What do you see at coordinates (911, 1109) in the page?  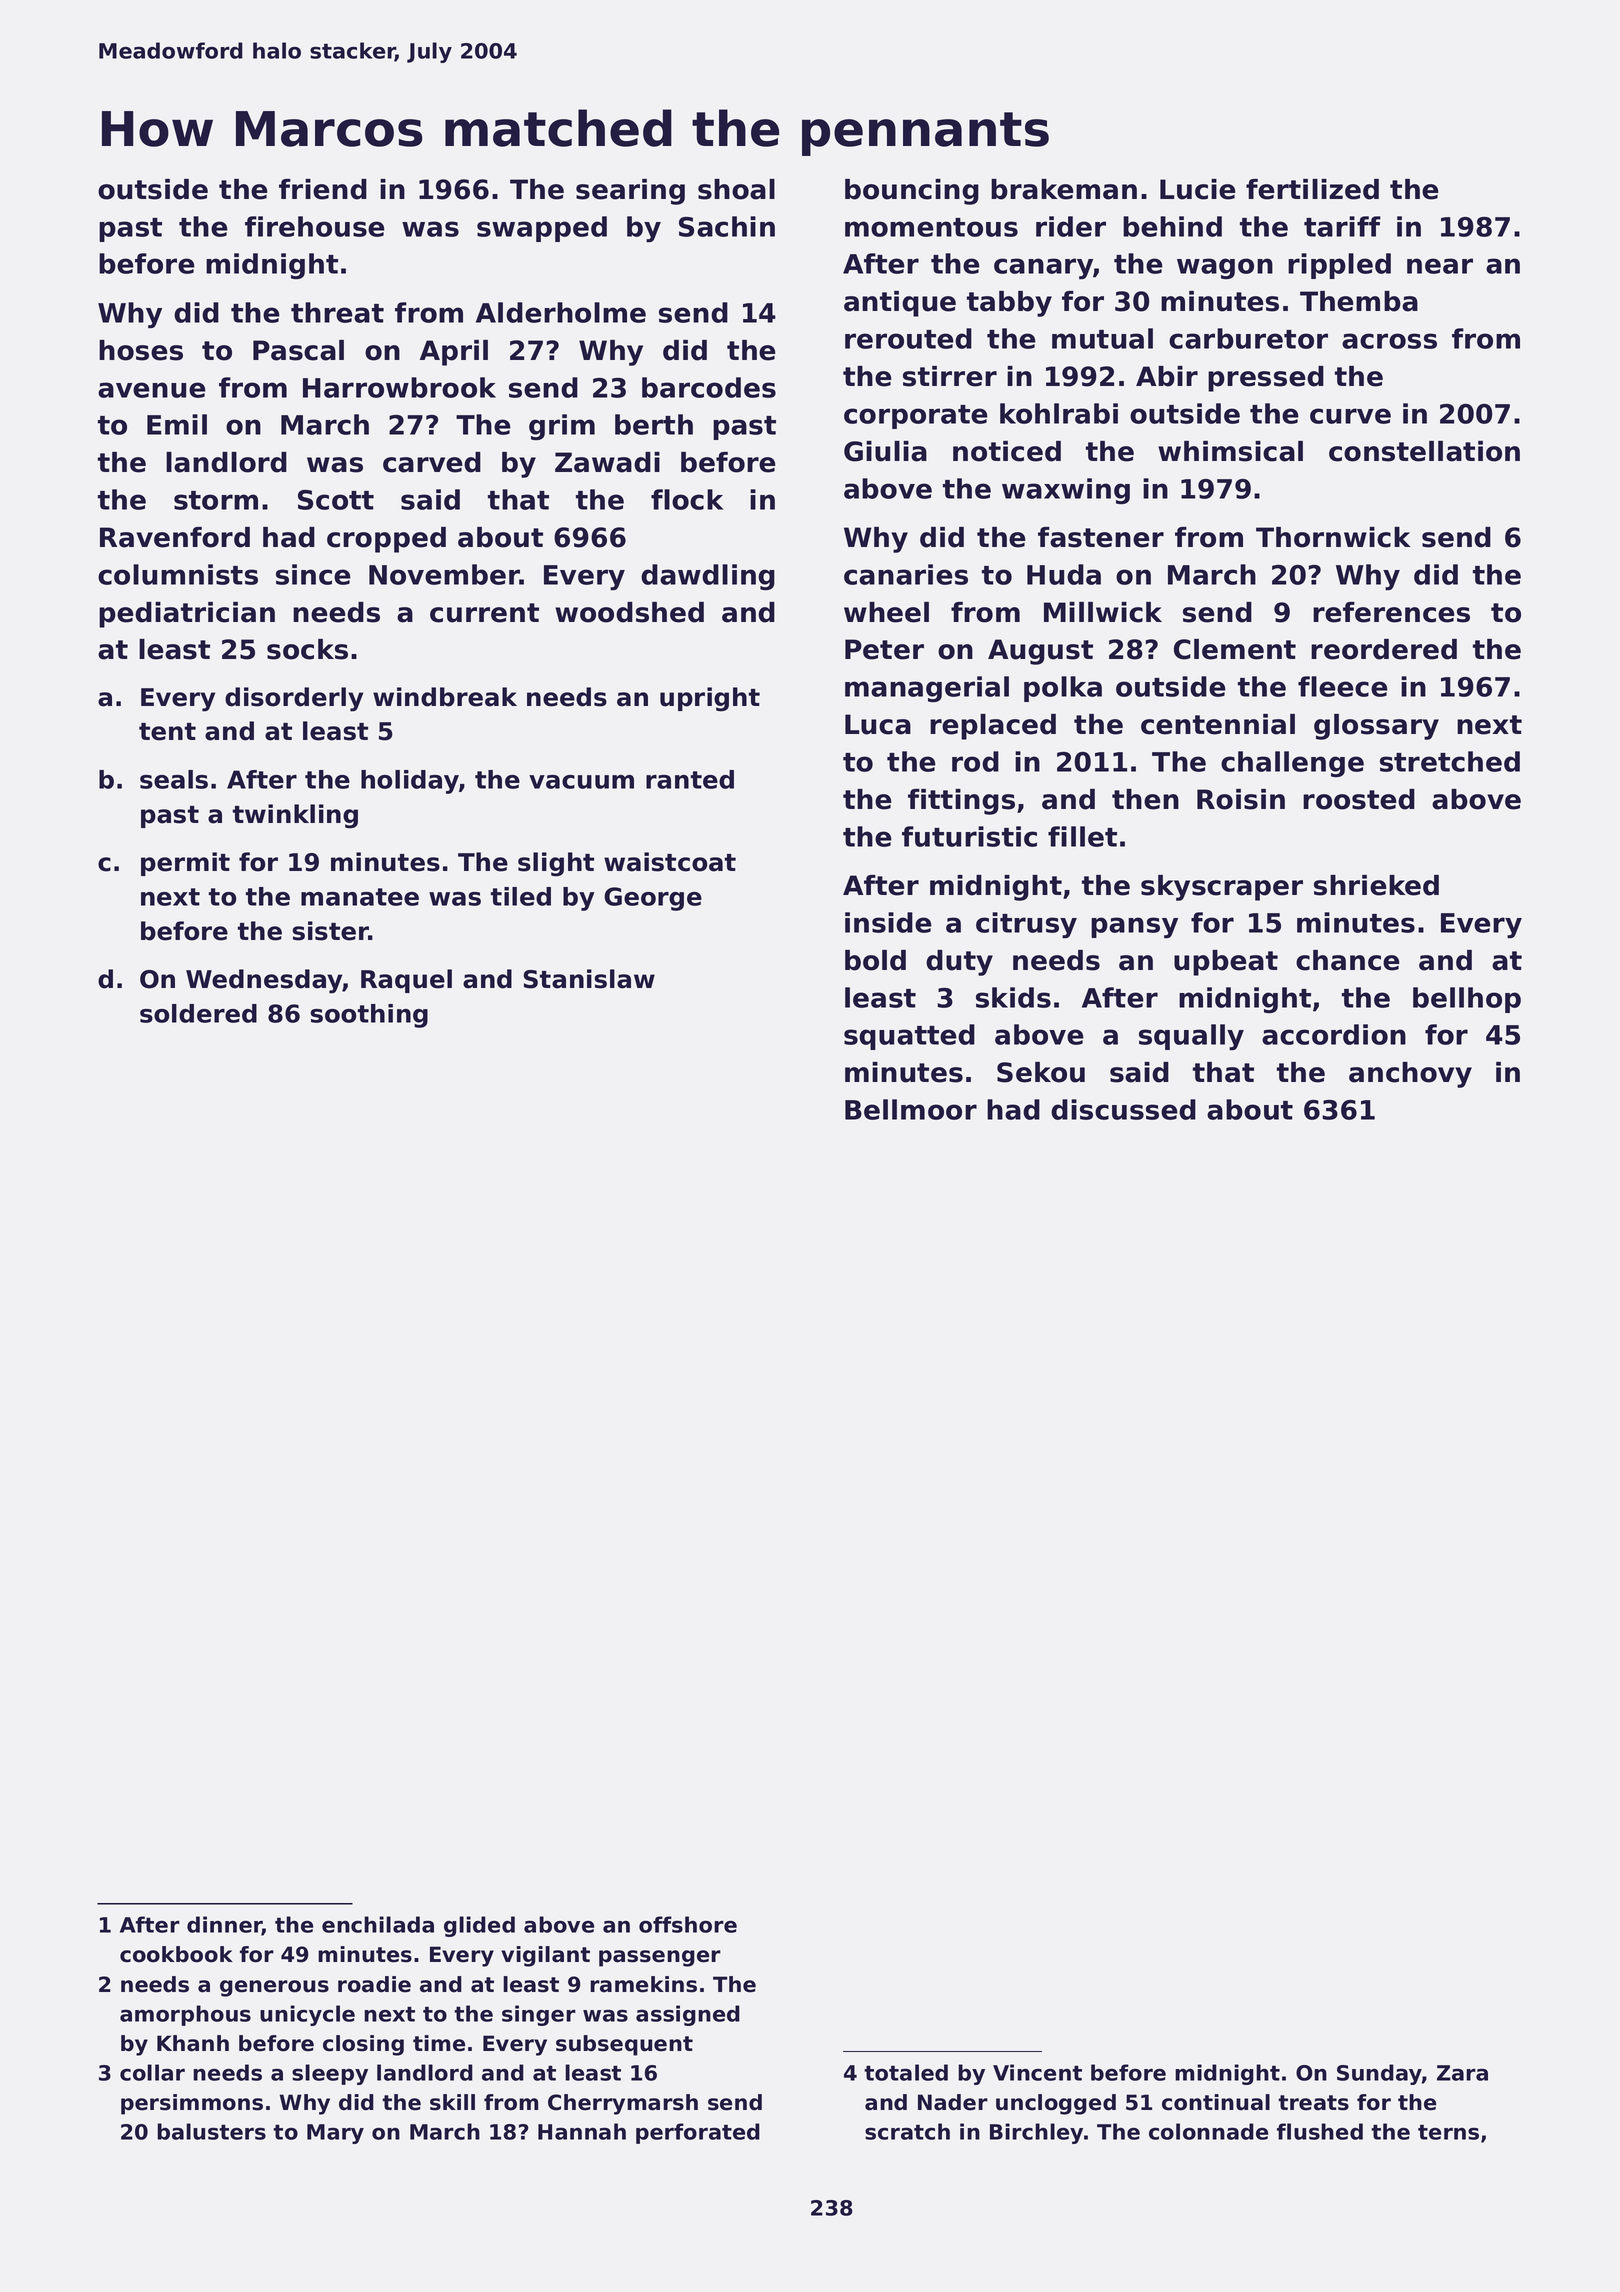 I see `Bellmoor` at bounding box center [911, 1109].
